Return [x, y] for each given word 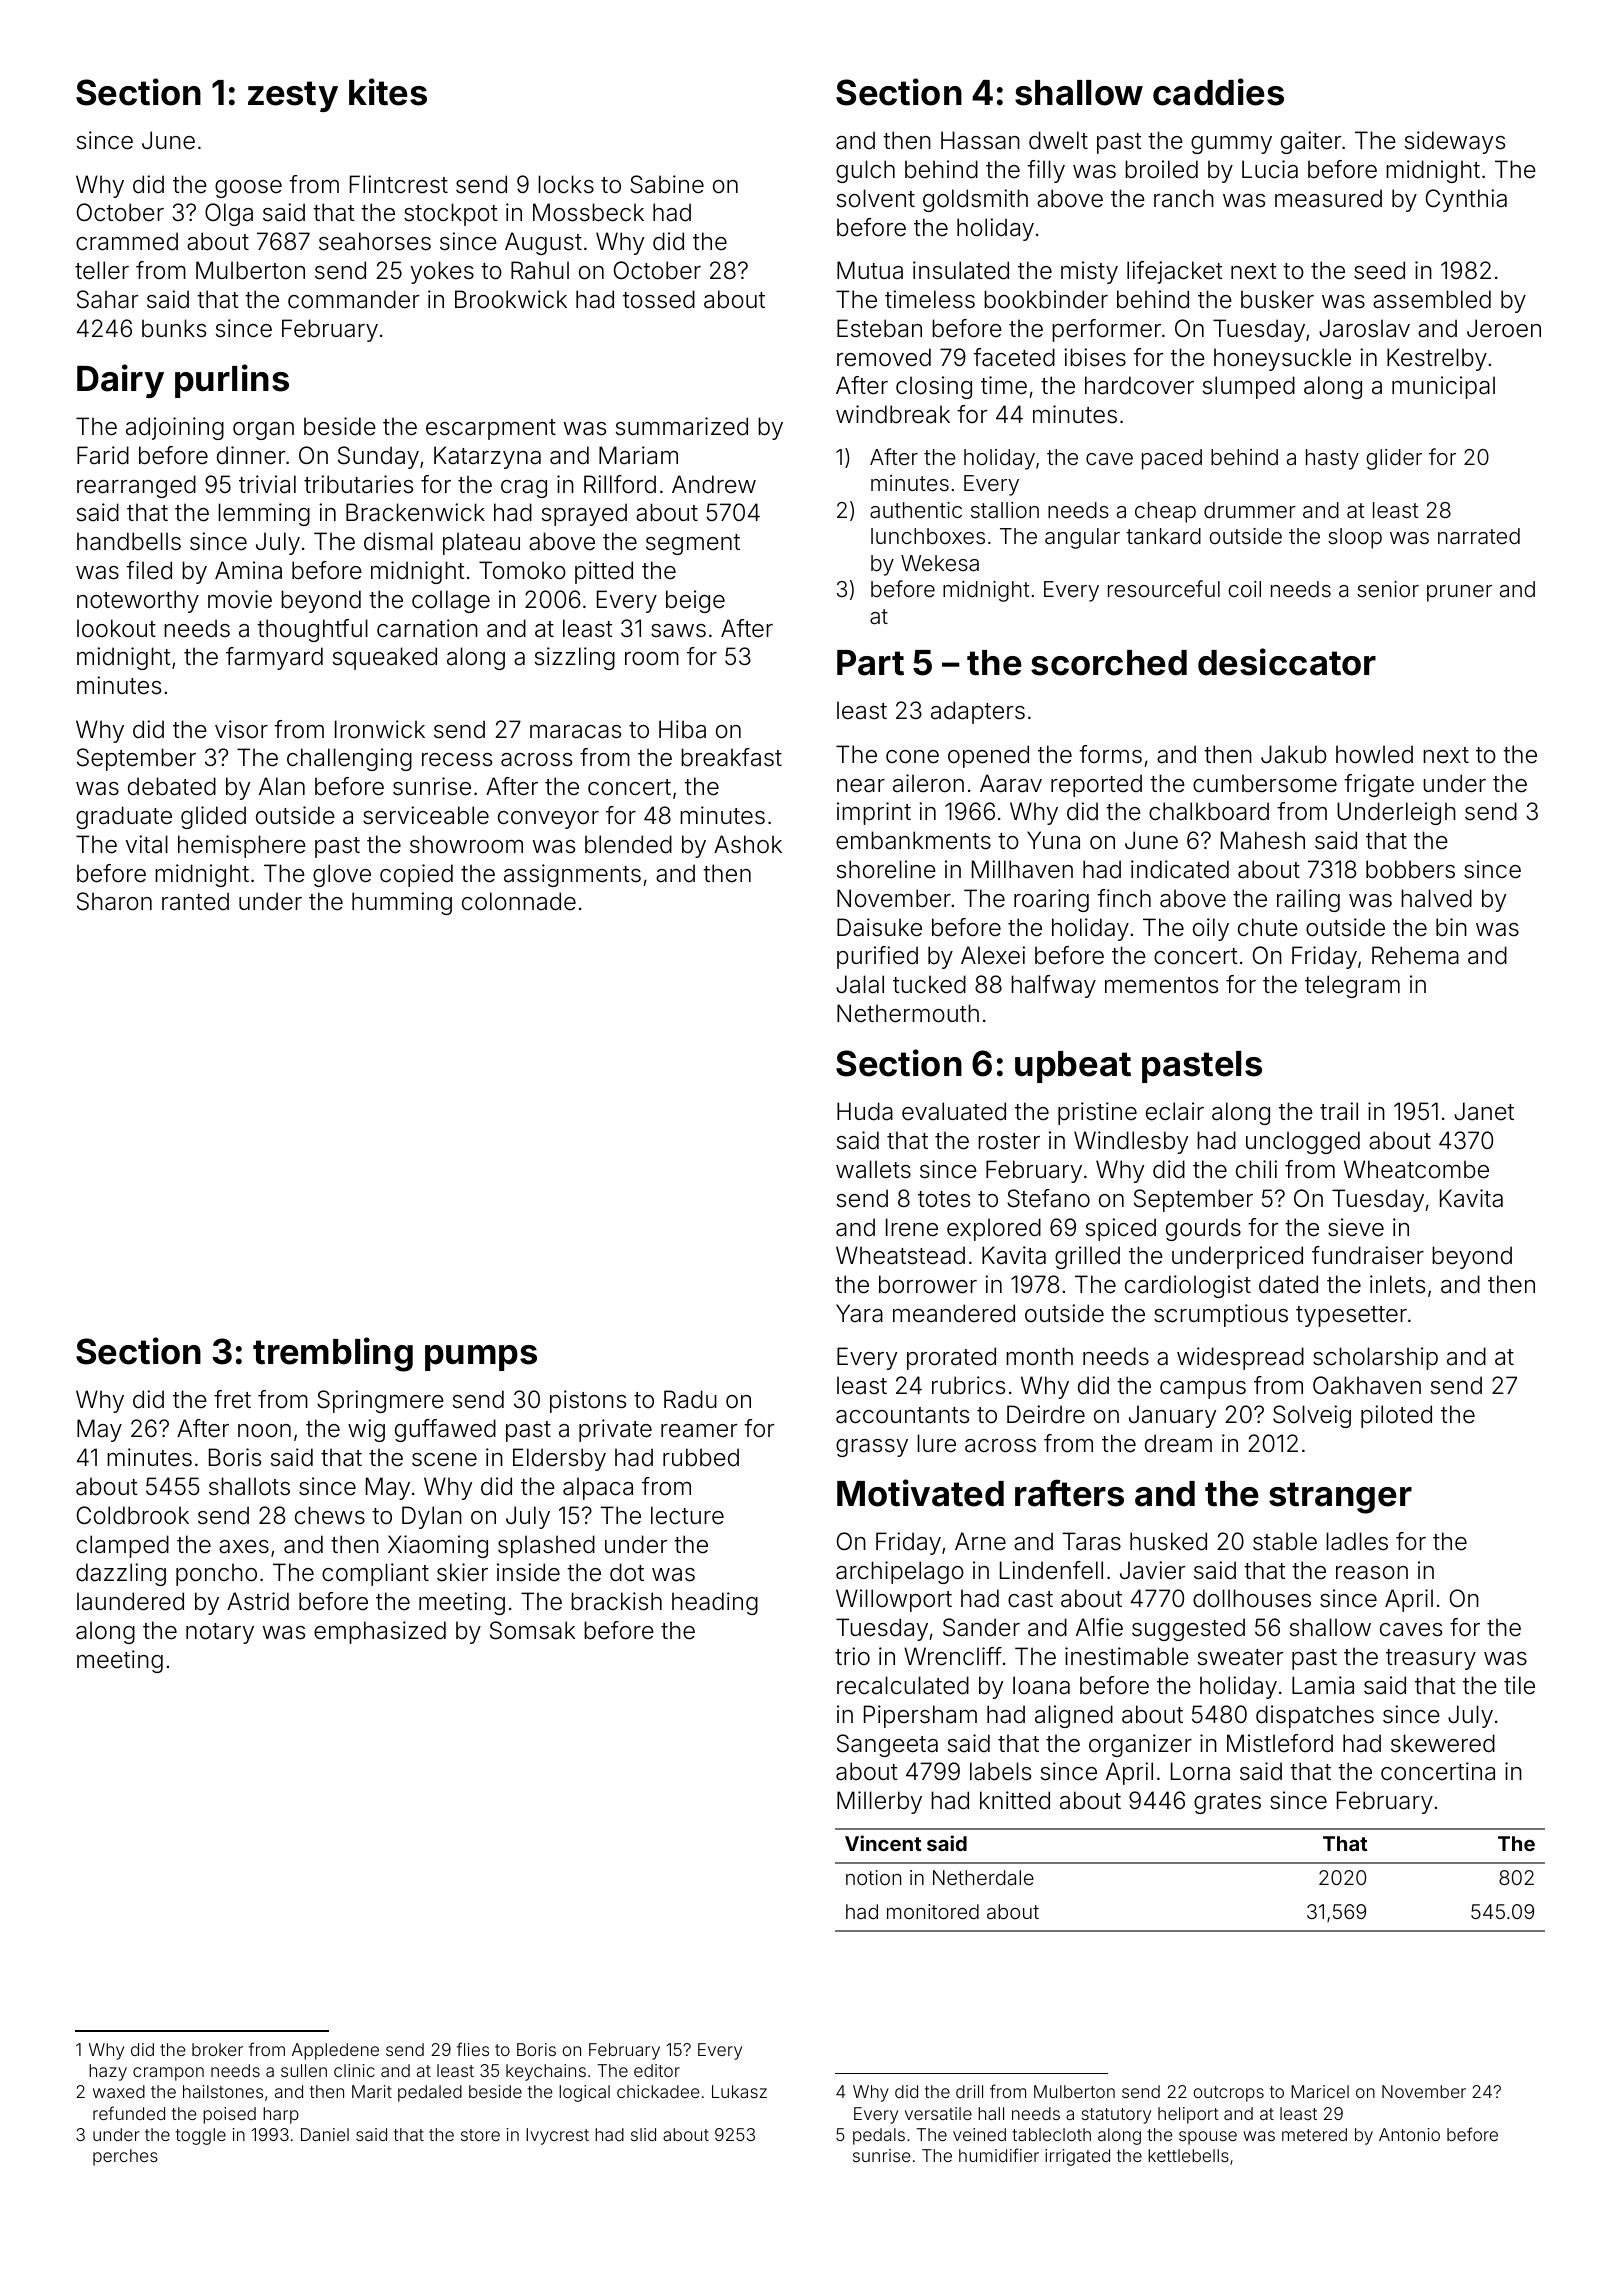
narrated [1479, 536]
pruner [1459, 593]
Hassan [980, 140]
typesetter [1351, 1316]
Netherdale [983, 1877]
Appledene [335, 2051]
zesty [293, 96]
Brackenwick [415, 512]
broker [217, 2049]
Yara [859, 1313]
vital [147, 844]
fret [232, 1399]
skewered [1443, 1743]
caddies [1218, 92]
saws [678, 631]
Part [870, 663]
